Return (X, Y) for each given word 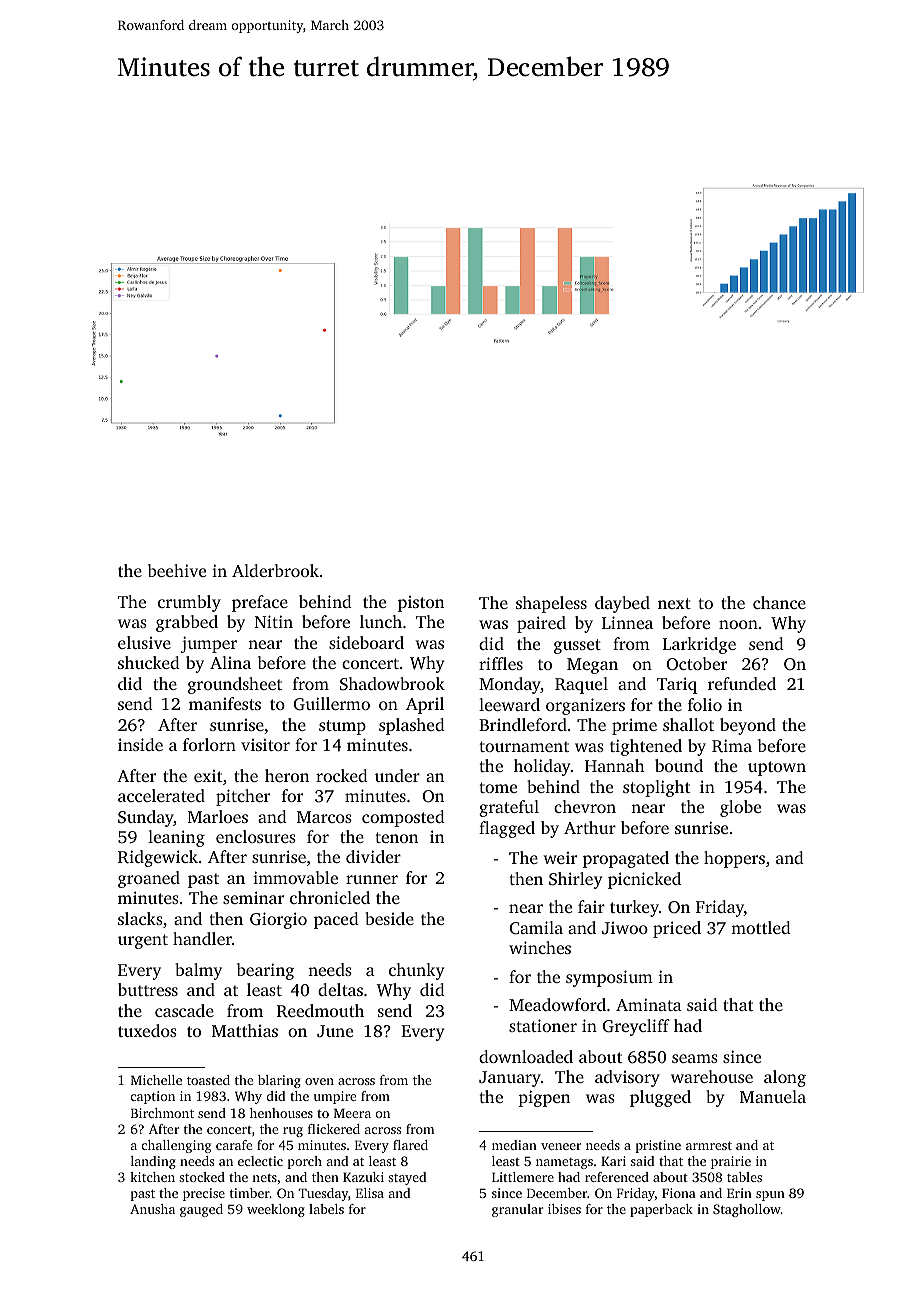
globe (740, 808)
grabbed (187, 623)
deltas (340, 989)
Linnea (627, 622)
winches (540, 947)
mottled (761, 927)
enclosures (256, 836)
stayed (407, 1178)
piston (421, 604)
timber (250, 1193)
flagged (507, 829)
